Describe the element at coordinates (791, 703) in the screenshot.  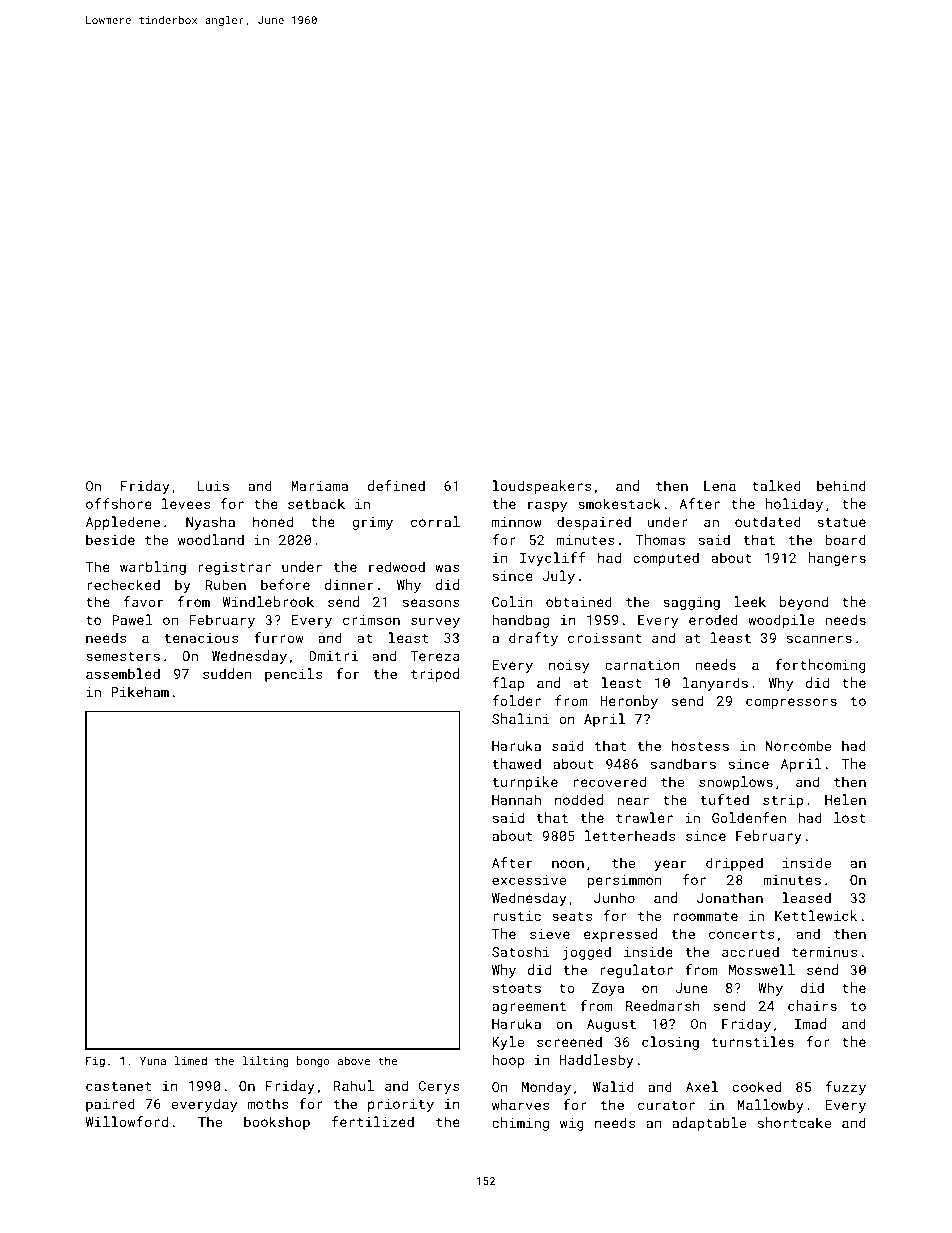
I see `compressors` at that location.
